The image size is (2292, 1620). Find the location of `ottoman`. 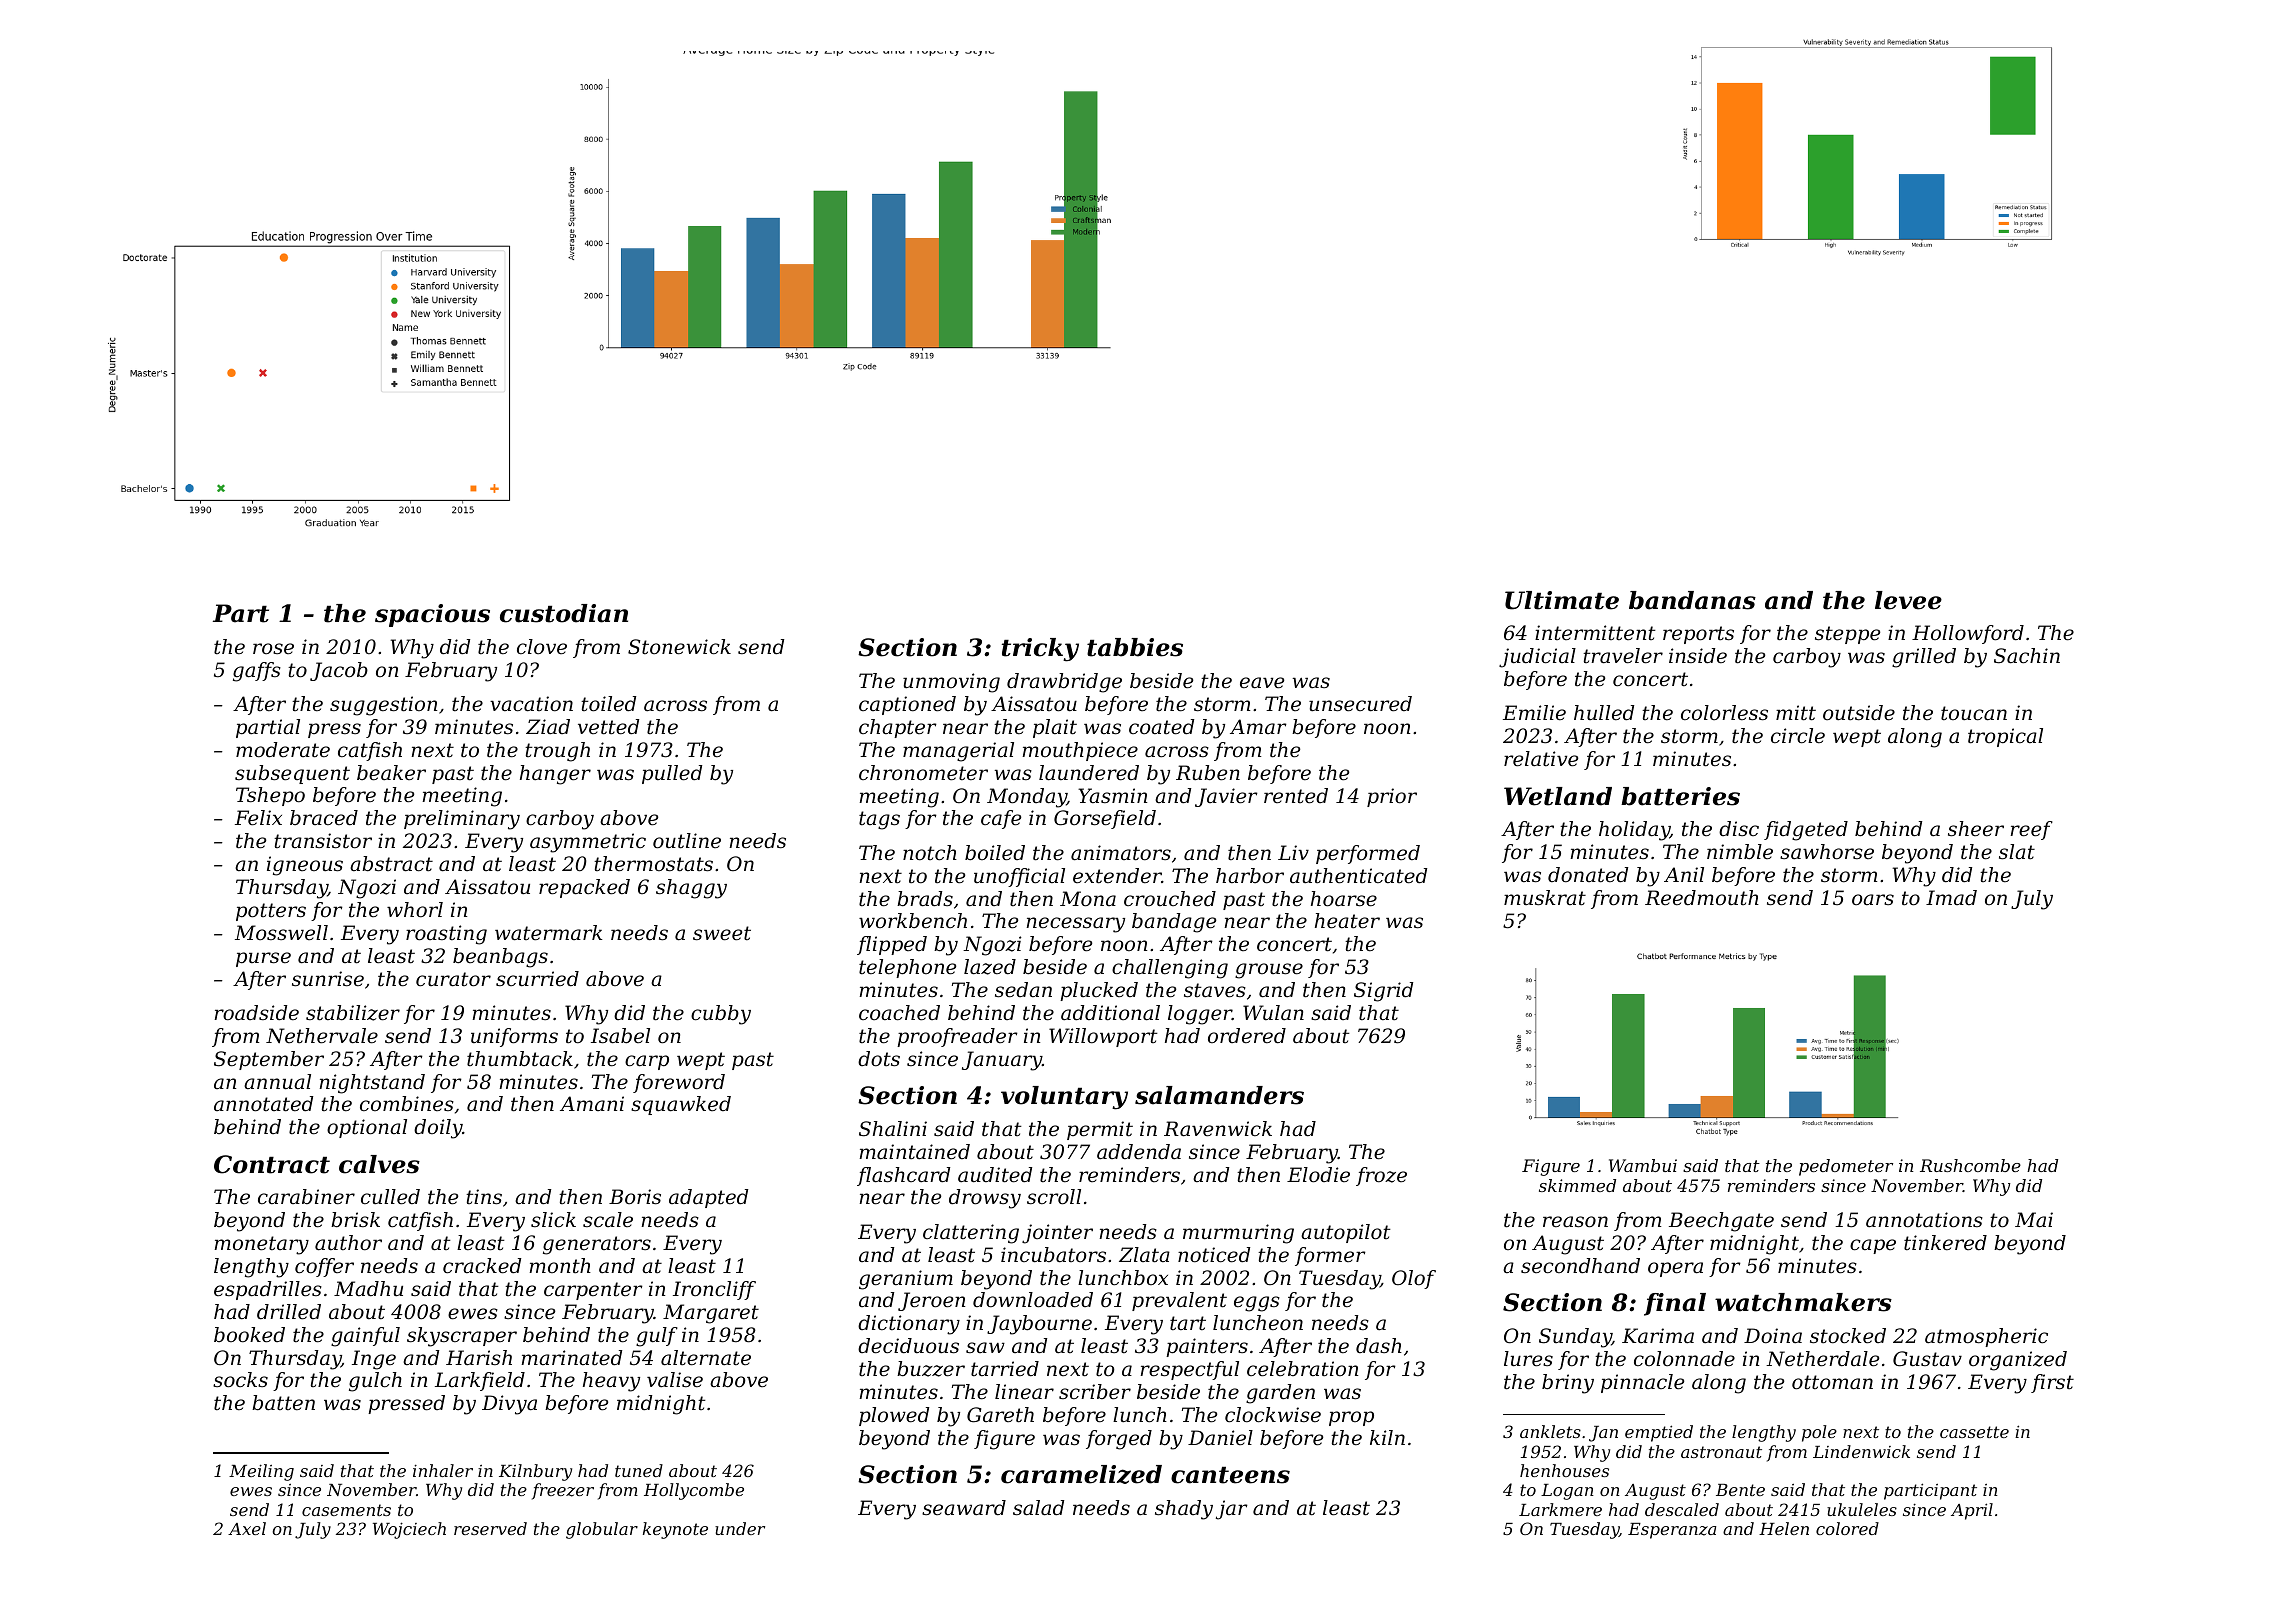

ottoman is located at coordinates (1832, 1382).
